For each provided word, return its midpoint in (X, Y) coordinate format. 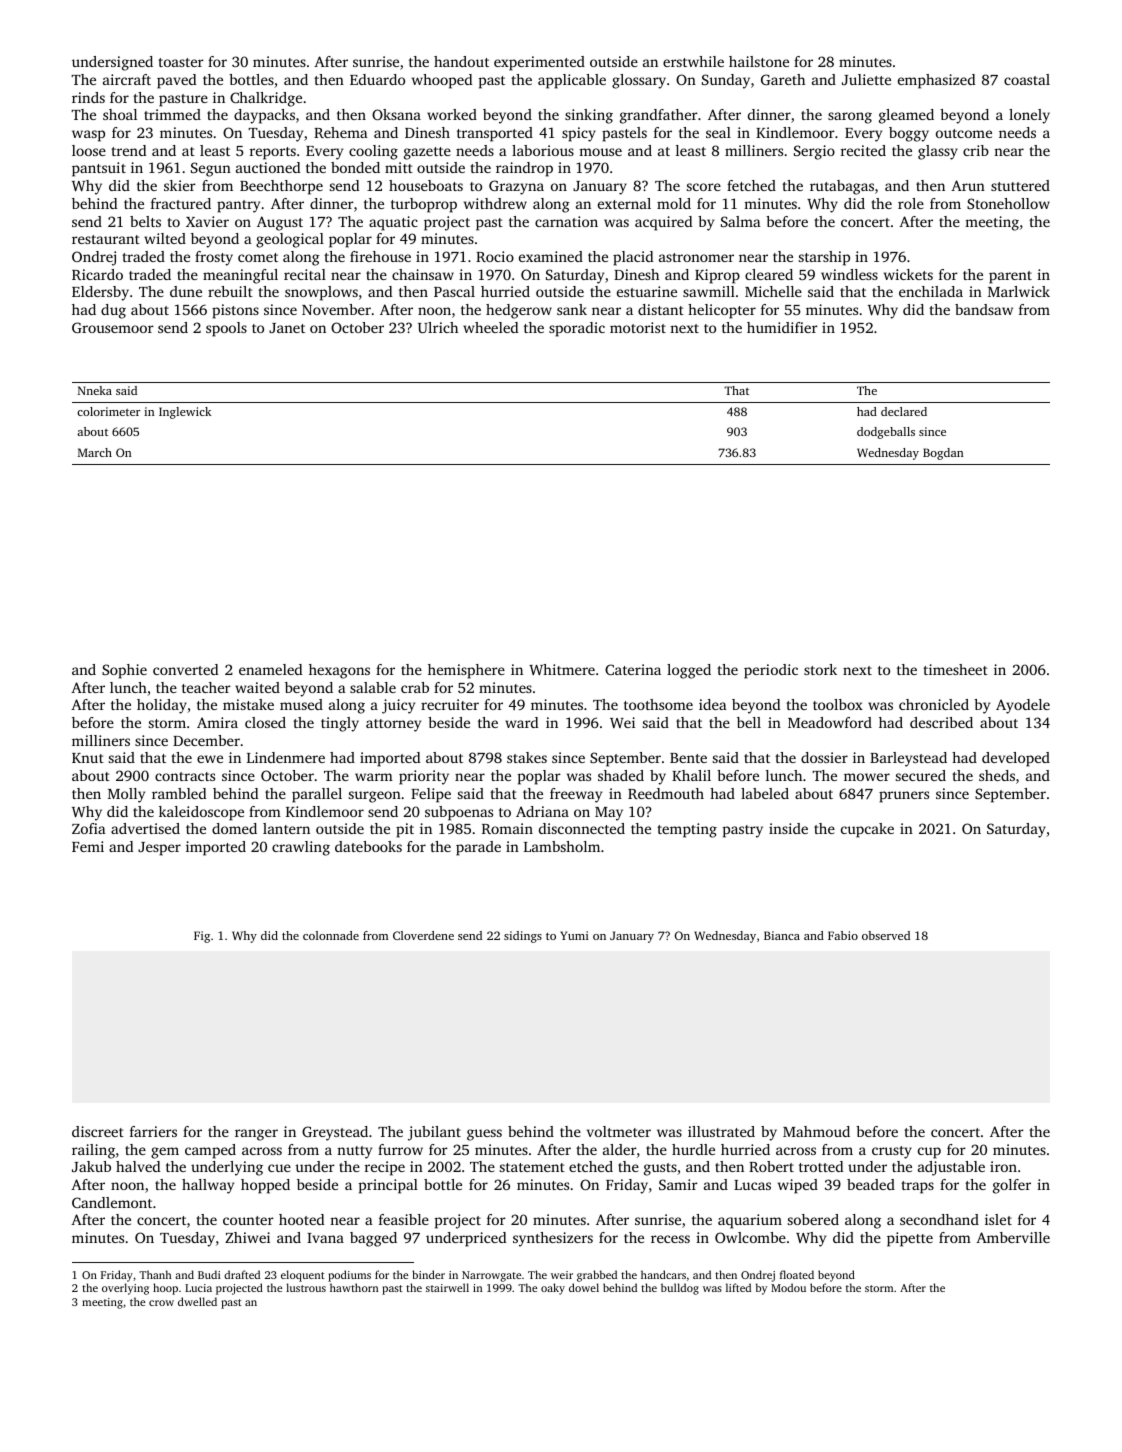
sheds (997, 775)
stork (820, 669)
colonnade (331, 935)
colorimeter (108, 411)
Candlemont (112, 1202)
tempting (687, 830)
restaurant (106, 239)
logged (689, 671)
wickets (908, 274)
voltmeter (619, 1131)
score (704, 187)
